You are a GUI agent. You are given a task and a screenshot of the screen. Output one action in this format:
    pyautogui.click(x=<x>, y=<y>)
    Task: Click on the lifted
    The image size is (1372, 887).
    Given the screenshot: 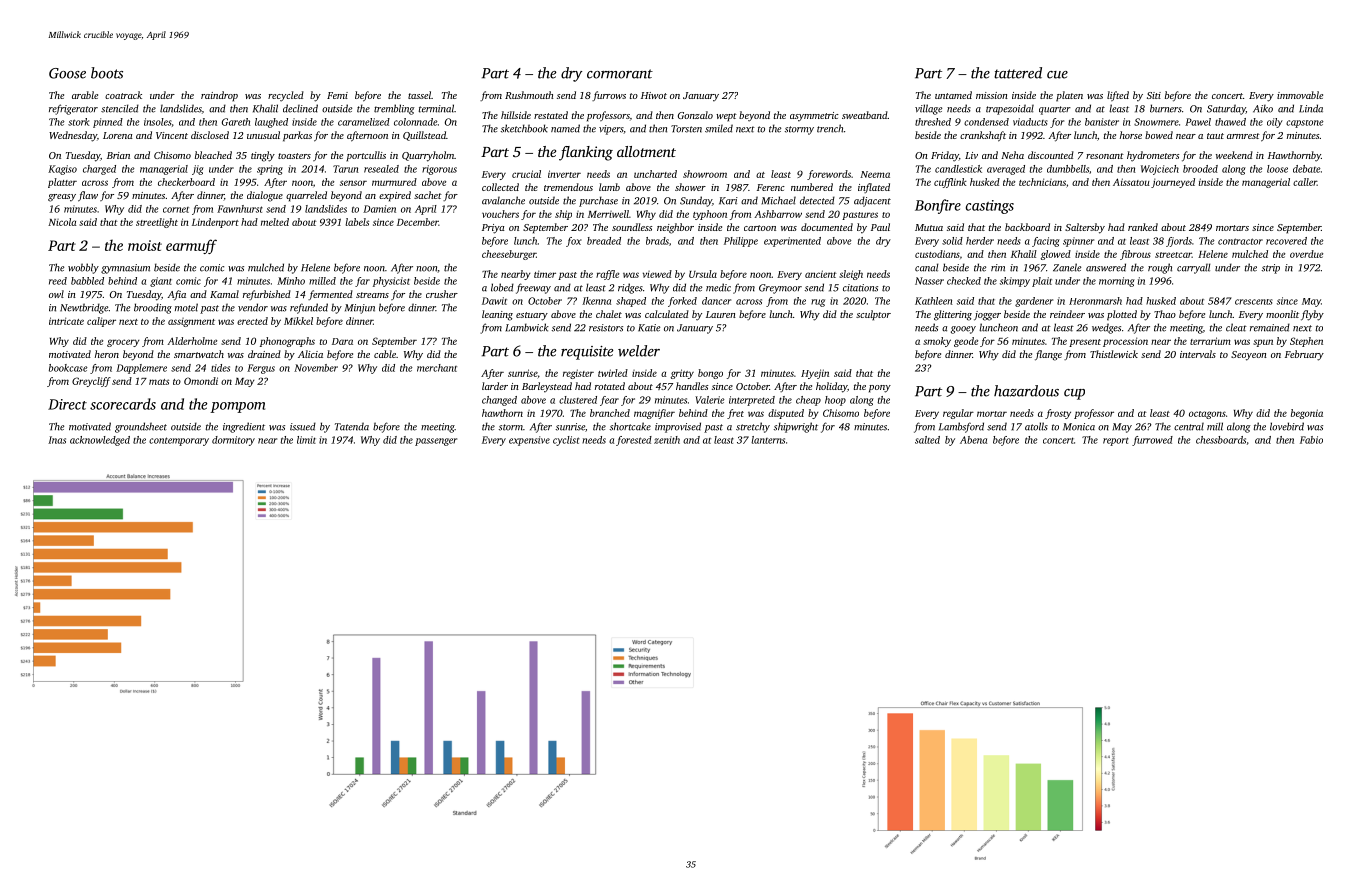 What is the action you would take?
    pyautogui.click(x=1118, y=96)
